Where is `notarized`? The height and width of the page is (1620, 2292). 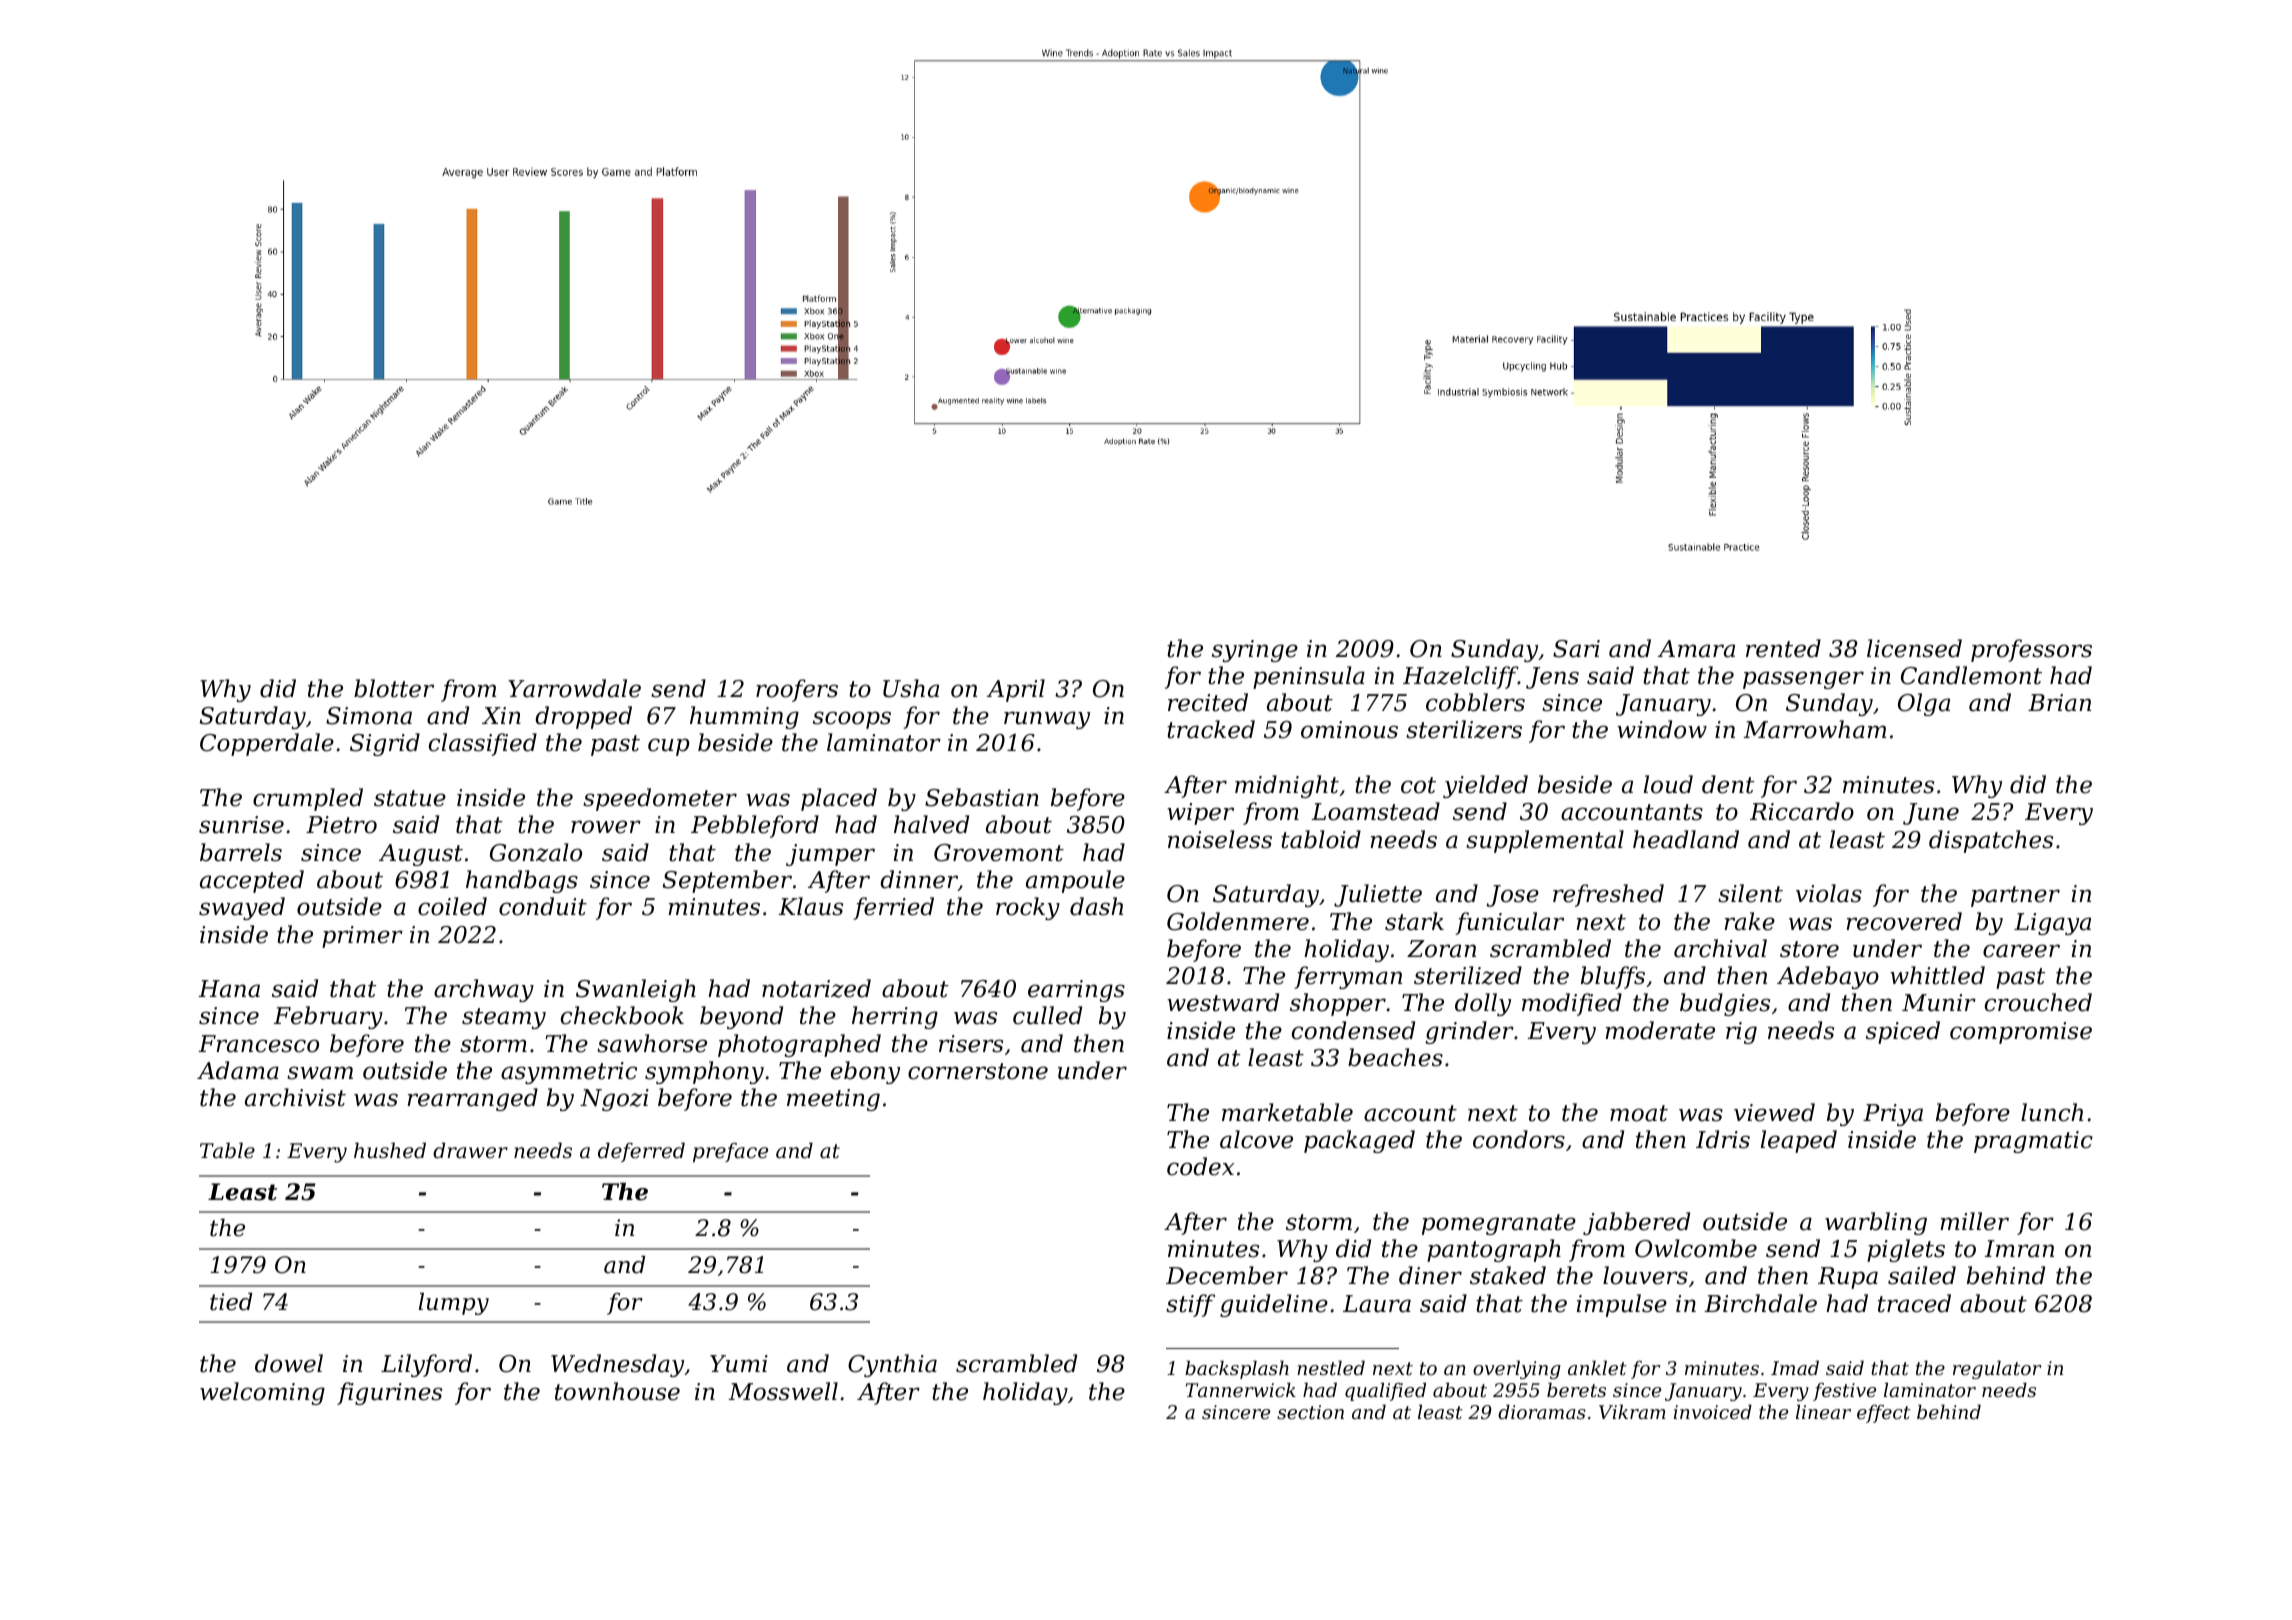 notarized is located at coordinates (816, 988).
